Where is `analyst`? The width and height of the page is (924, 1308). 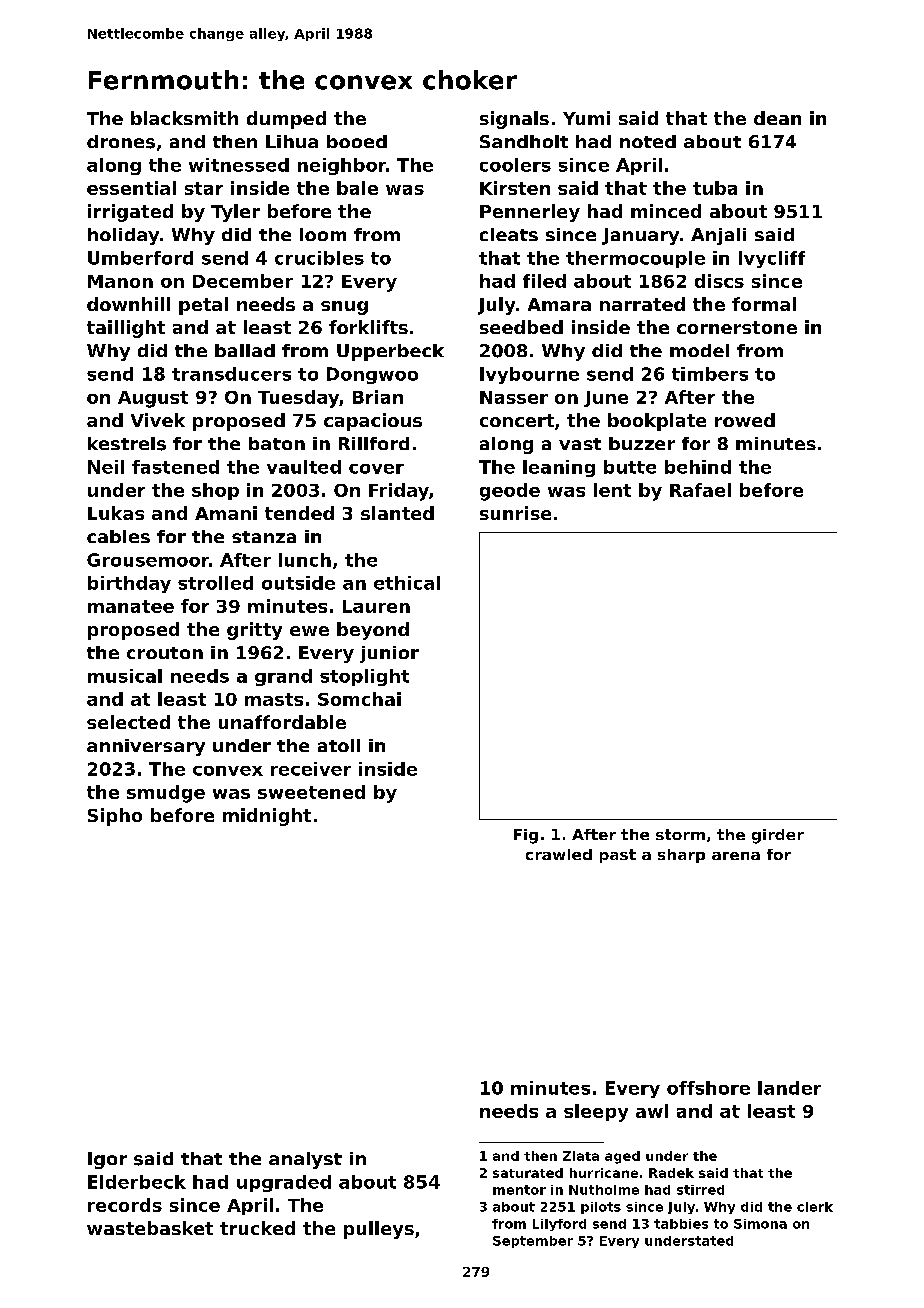 analyst is located at coordinates (305, 1160).
